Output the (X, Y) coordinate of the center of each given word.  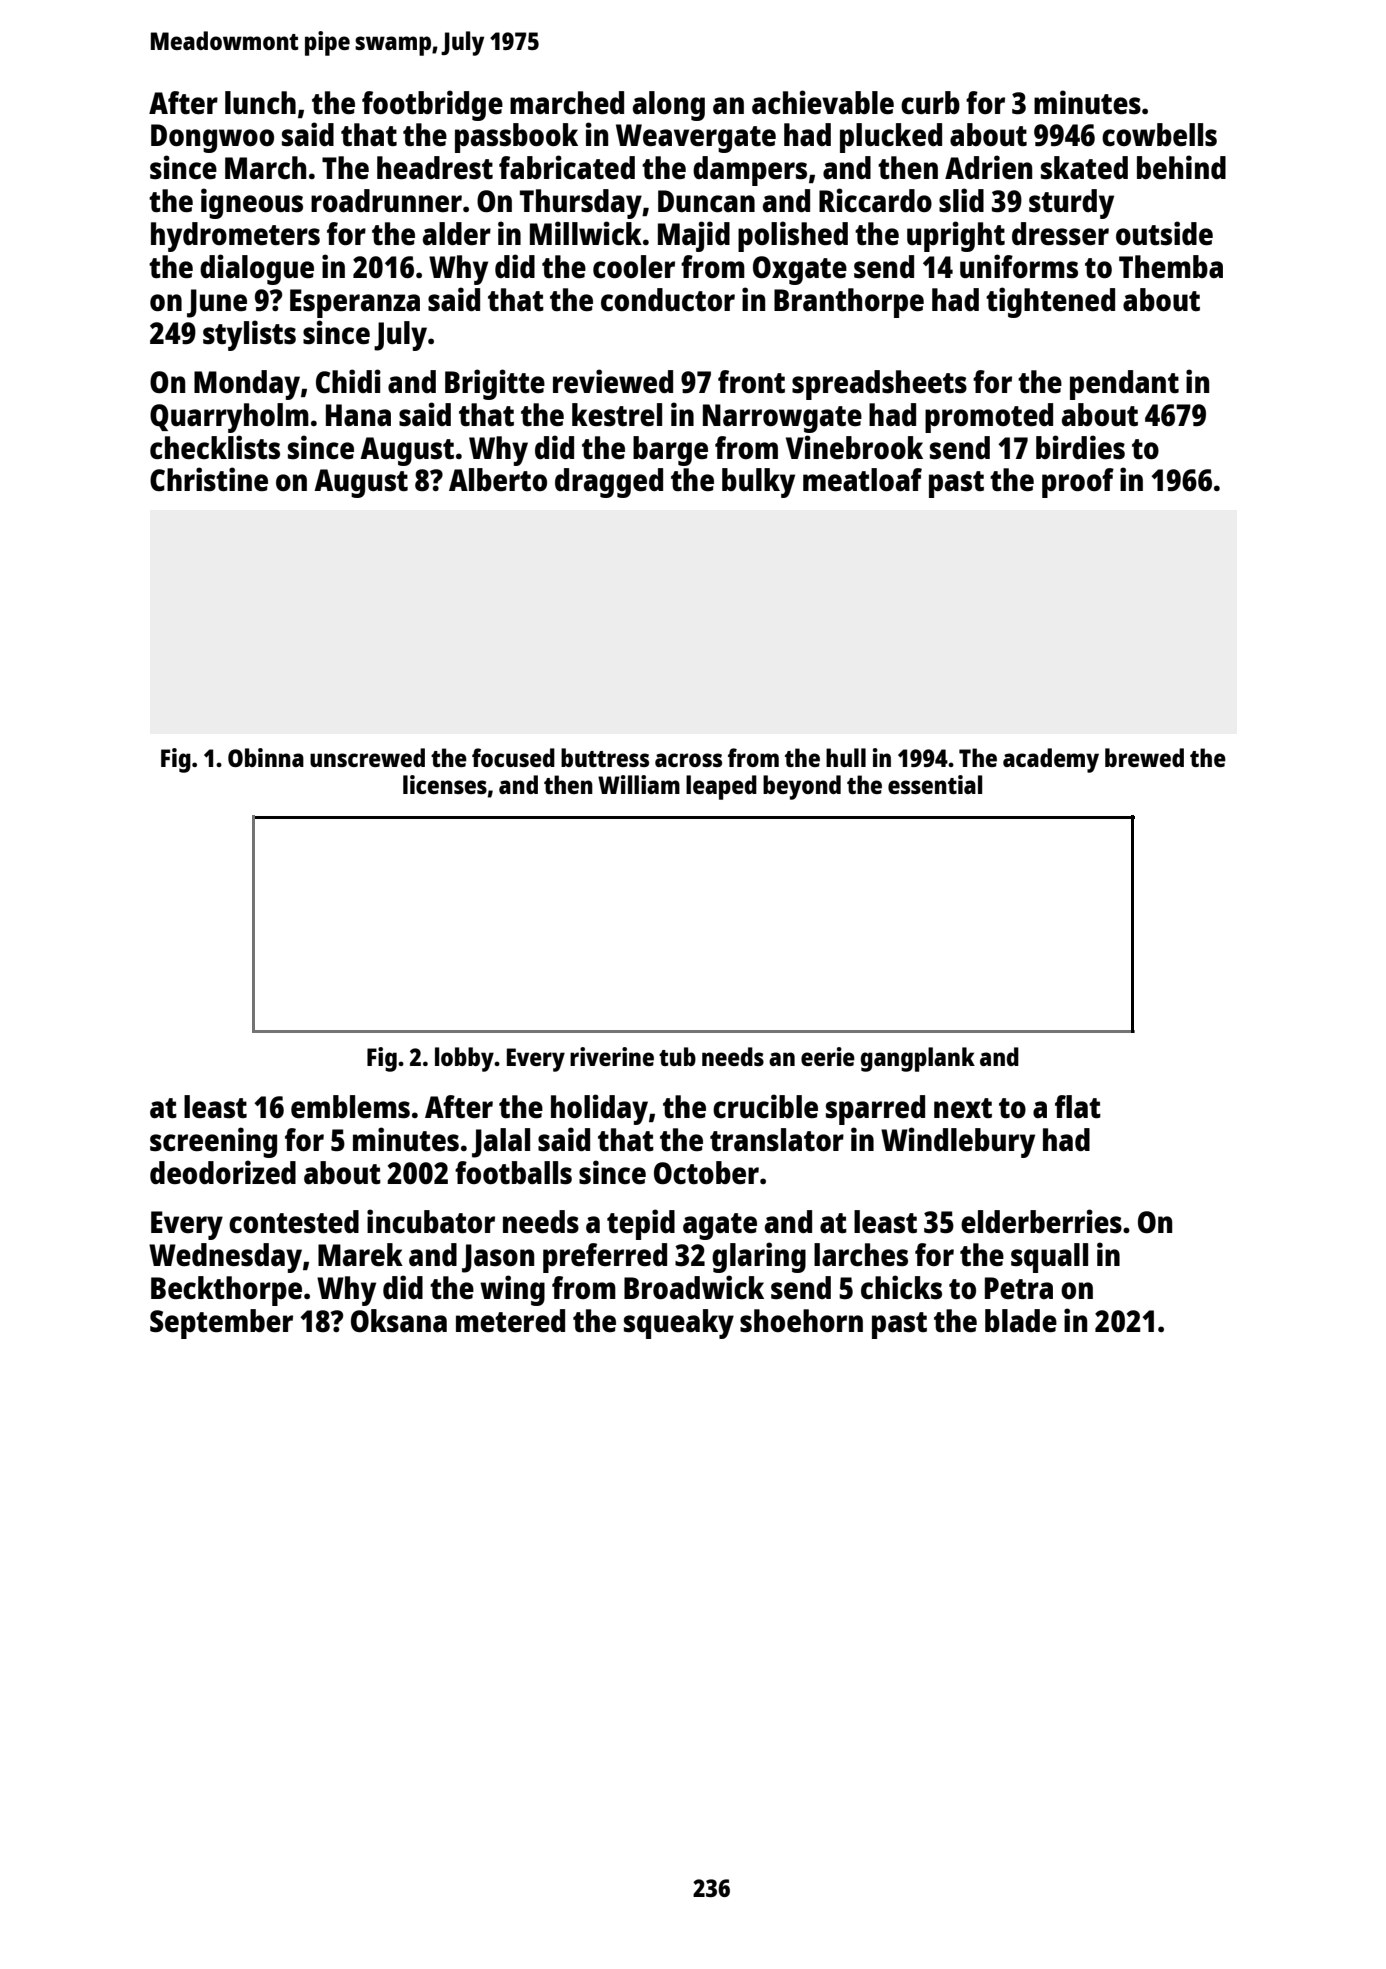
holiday (599, 1109)
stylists (249, 335)
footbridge (432, 105)
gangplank (918, 1059)
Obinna (266, 757)
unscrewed (367, 757)
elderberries (1041, 1221)
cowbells (1159, 135)
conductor (668, 299)
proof (1078, 483)
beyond (802, 787)
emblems (350, 1107)
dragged (609, 483)
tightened (1050, 302)
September (221, 1324)
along (669, 106)
